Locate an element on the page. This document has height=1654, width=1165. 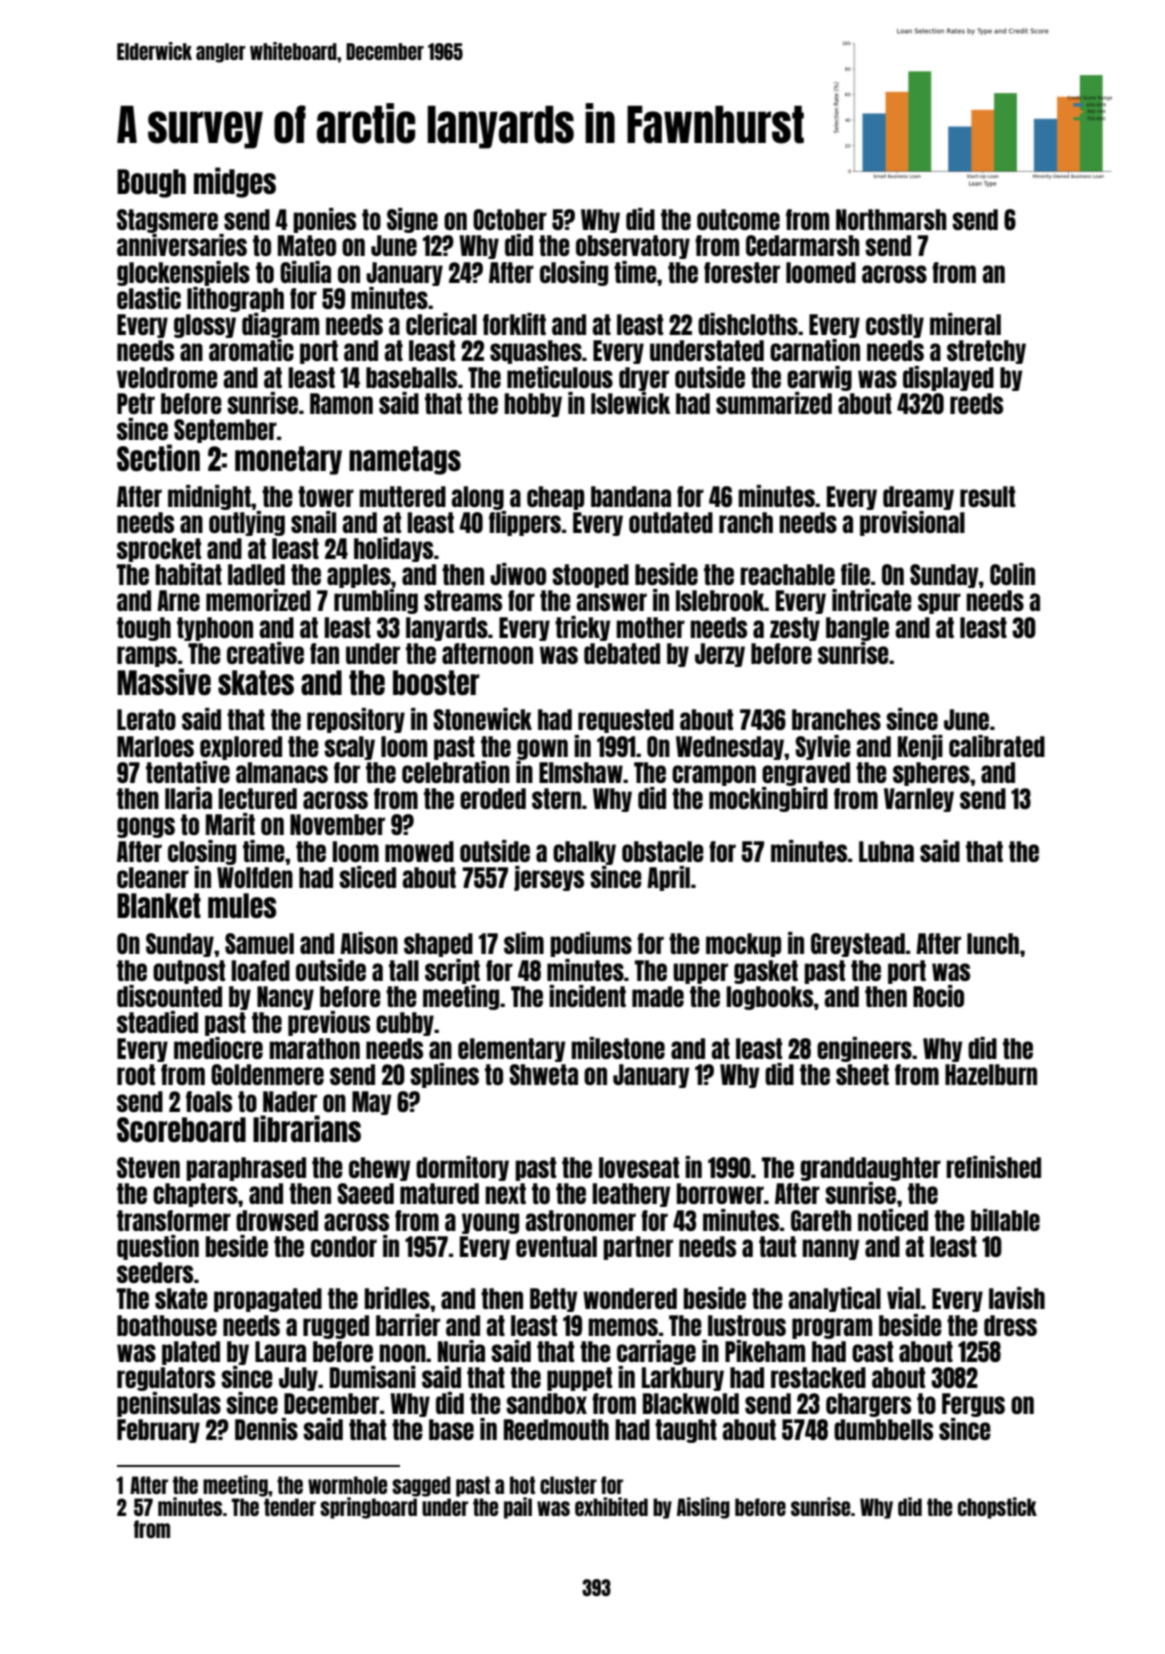
Rocio is located at coordinates (938, 996).
